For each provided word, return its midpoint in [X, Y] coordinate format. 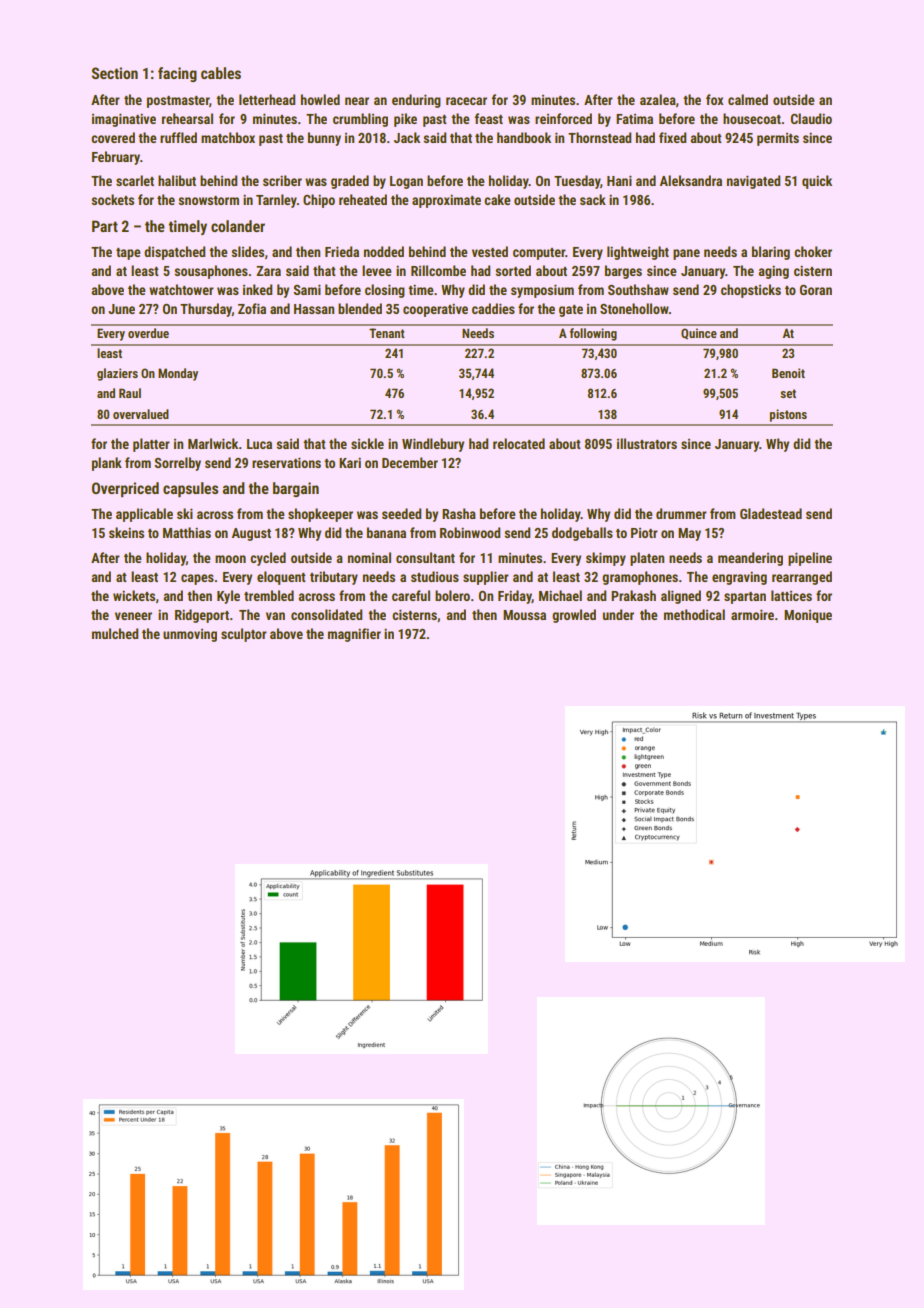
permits [778, 139]
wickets [134, 595]
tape [128, 254]
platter [151, 445]
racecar [466, 101]
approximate [446, 201]
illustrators [647, 443]
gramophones [640, 578]
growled [574, 616]
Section [115, 73]
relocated [519, 443]
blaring [771, 253]
